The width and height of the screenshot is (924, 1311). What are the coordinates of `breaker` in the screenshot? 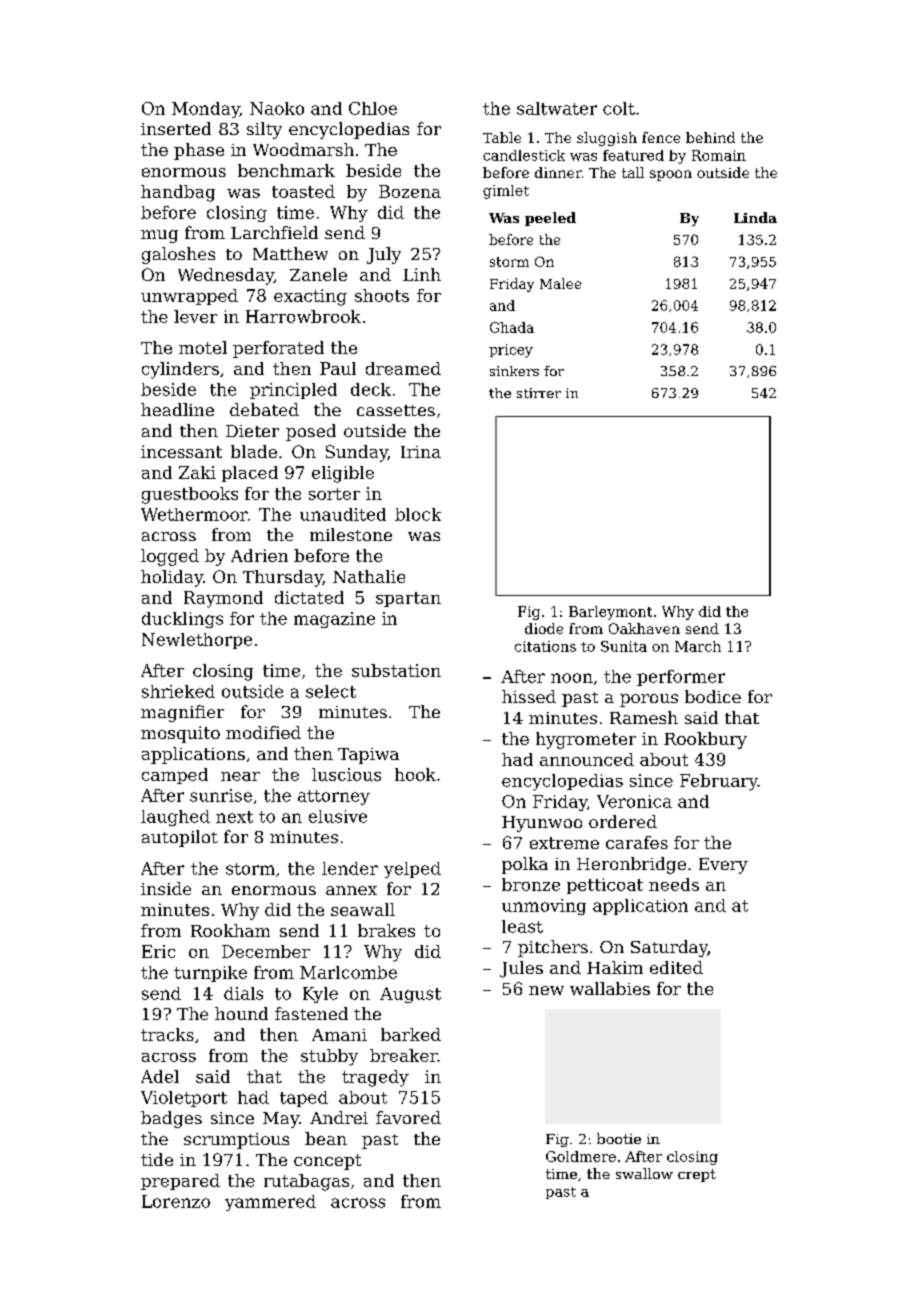 It's located at (404, 1055).
